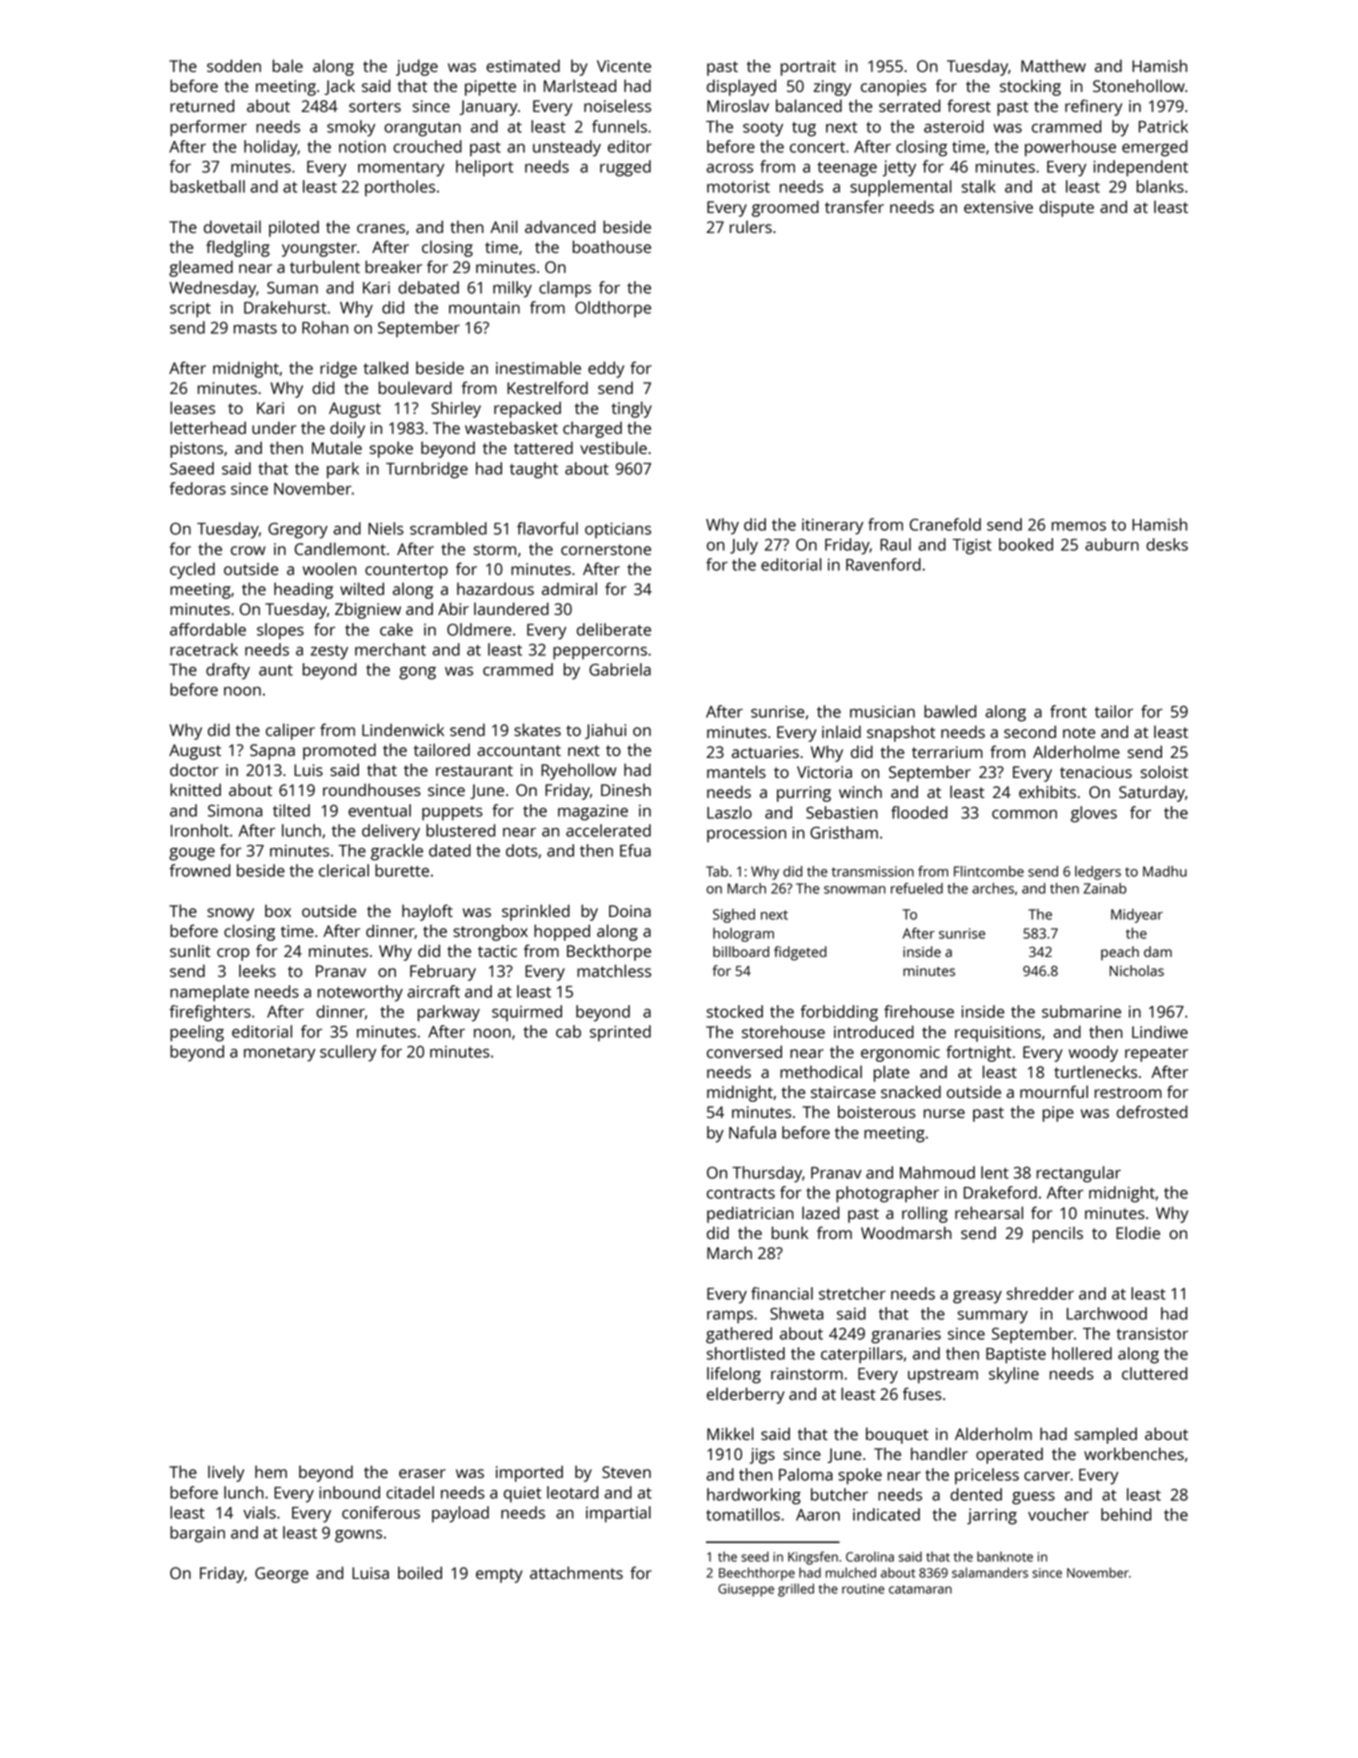 The height and width of the screenshot is (1758, 1358). Describe the element at coordinates (1066, 208) in the screenshot. I see `dispute` at that location.
